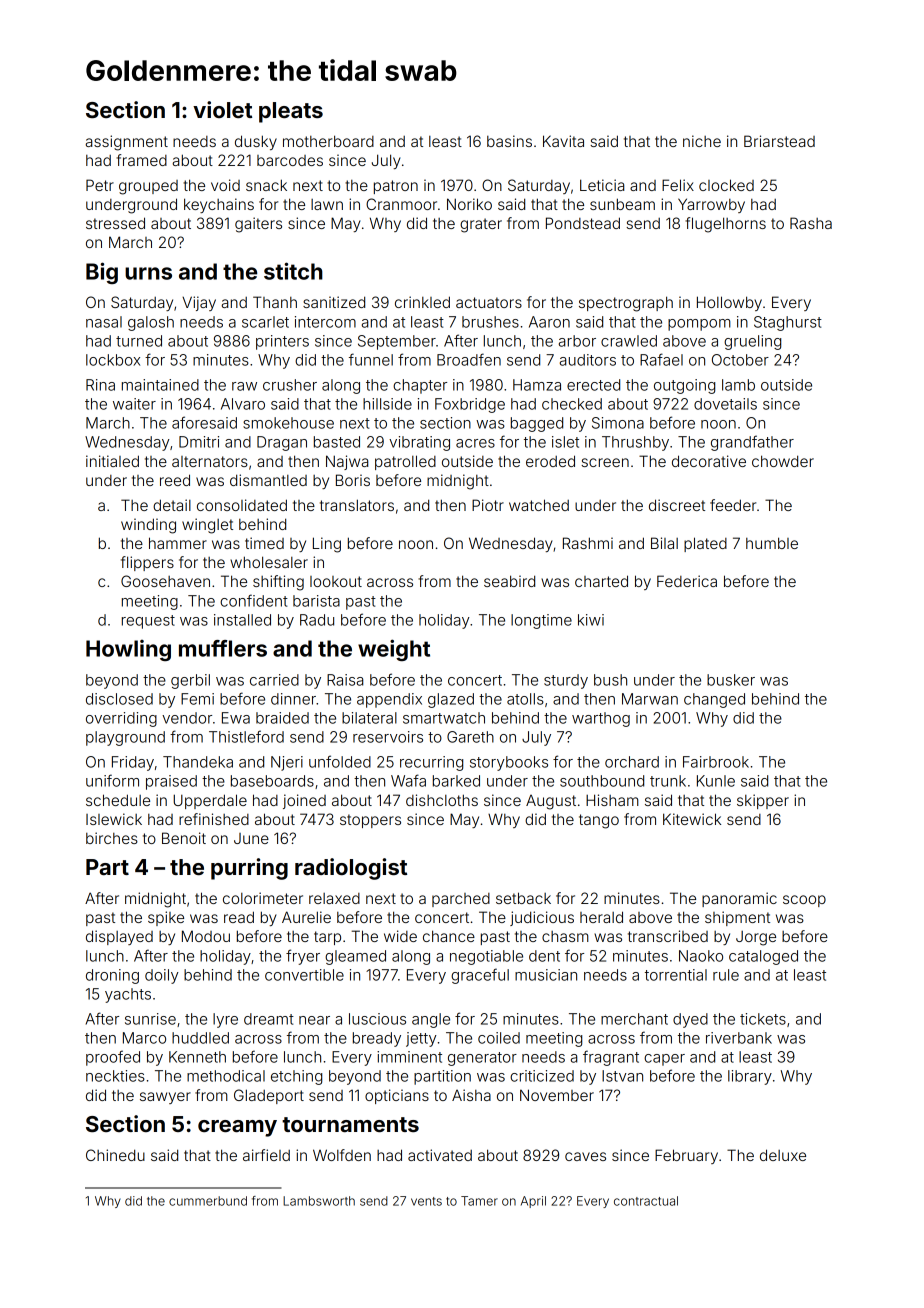 The height and width of the image is (1308, 924). Describe the element at coordinates (242, 620) in the image. I see `installed` at that location.
